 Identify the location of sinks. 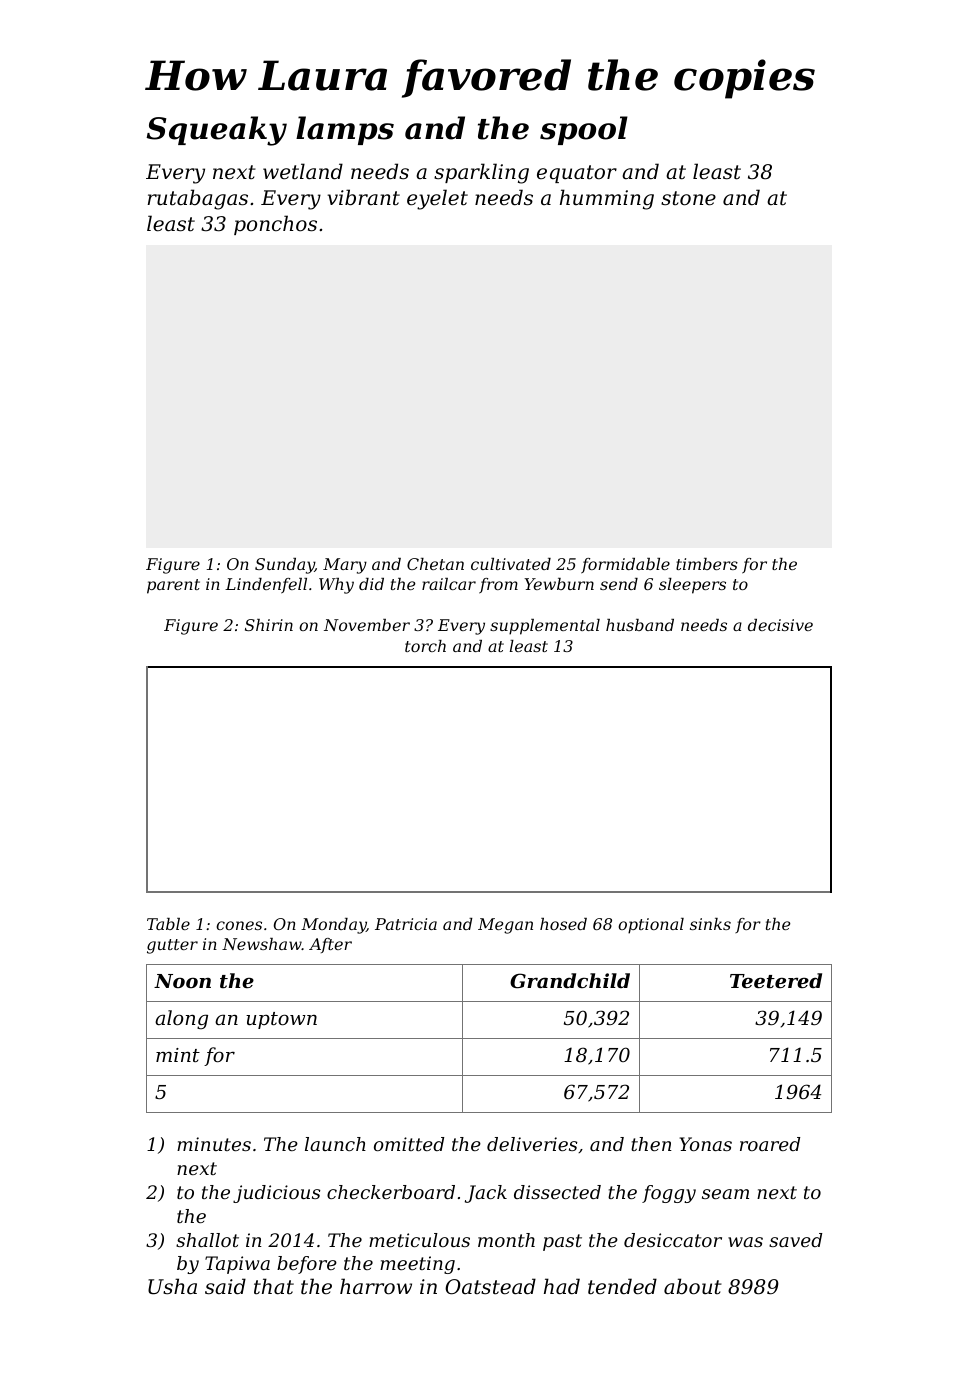
(710, 924).
